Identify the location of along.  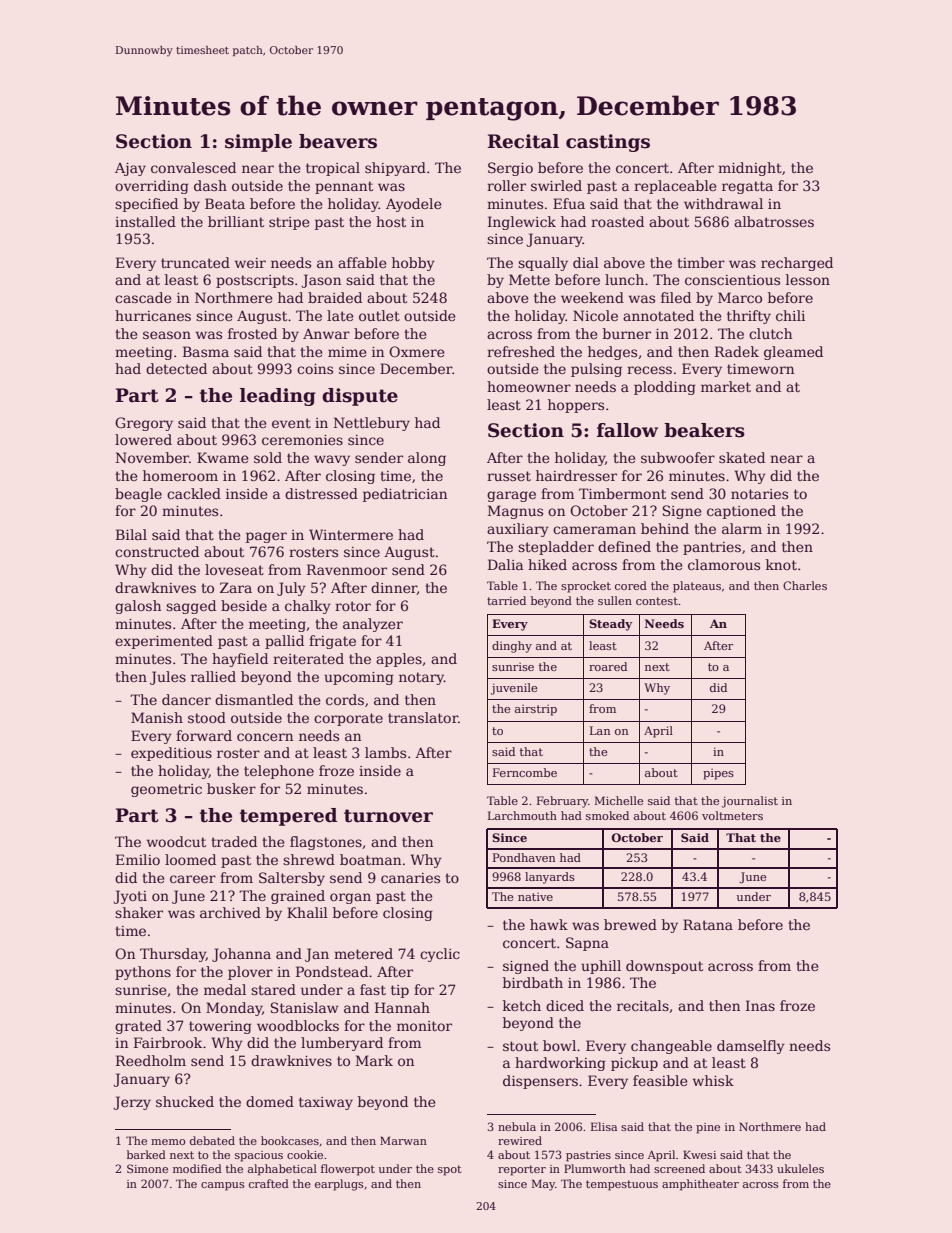
(427, 459).
